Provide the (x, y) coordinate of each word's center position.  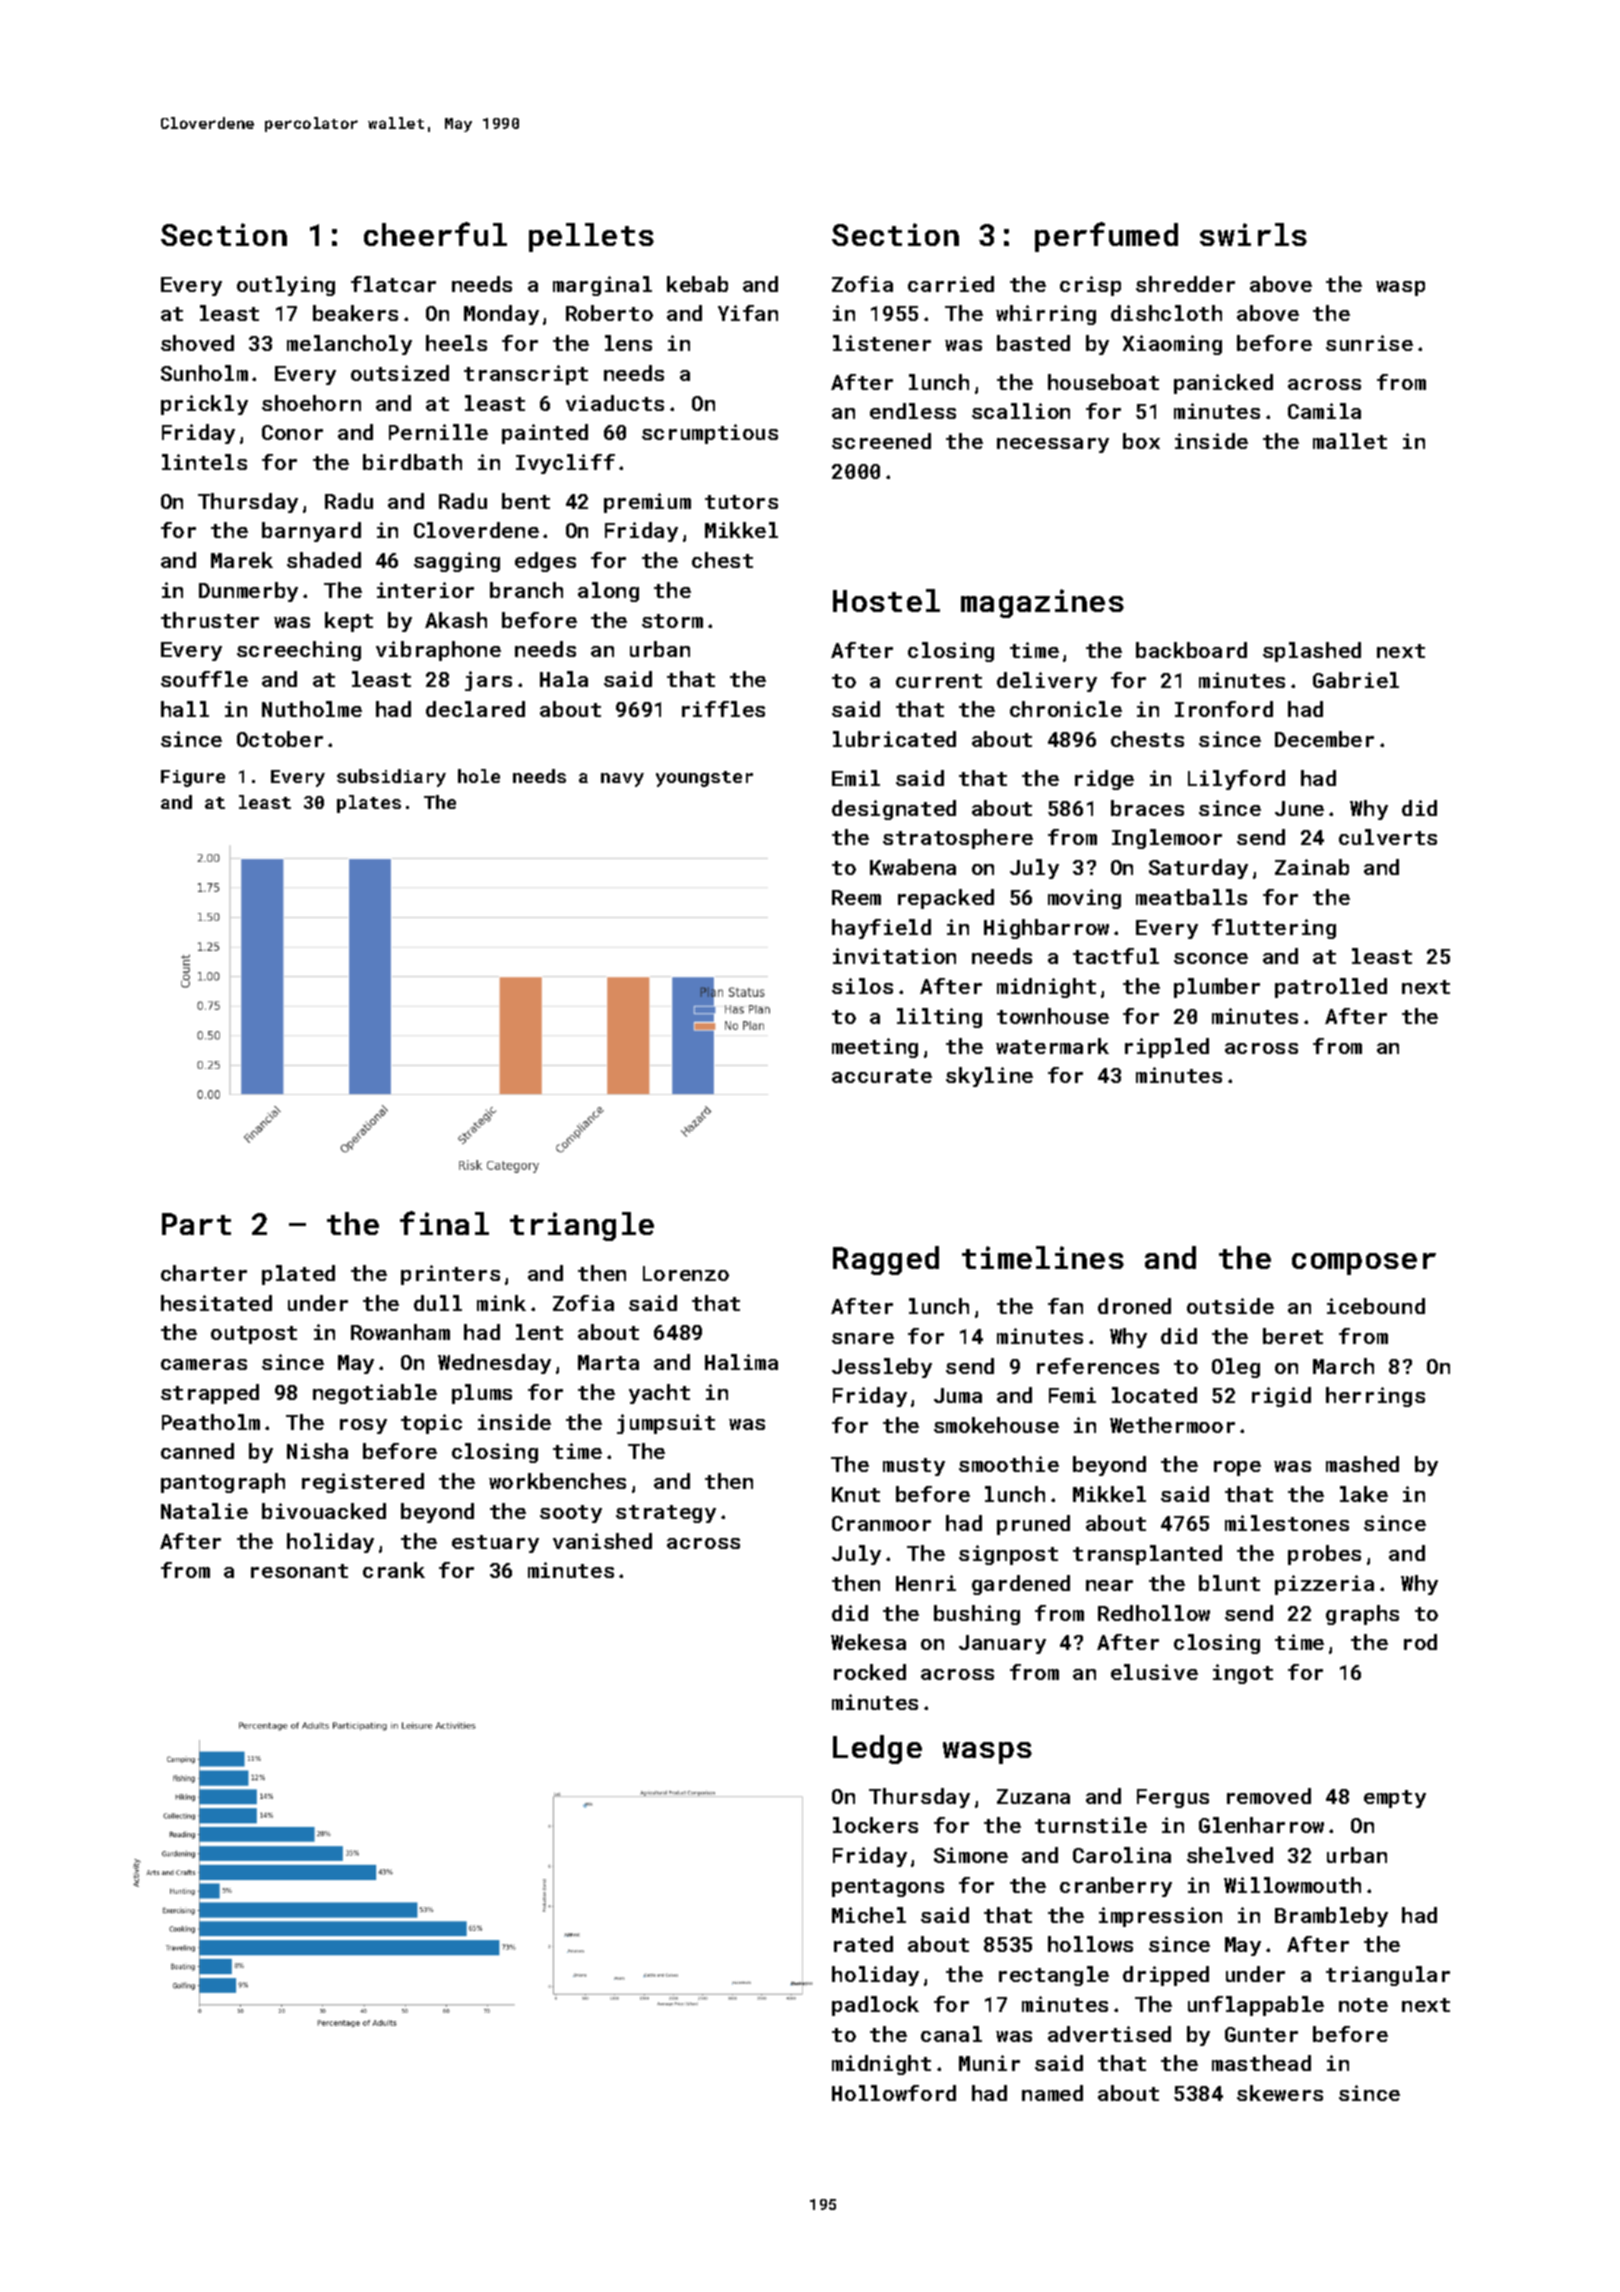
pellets (591, 237)
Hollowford (894, 2093)
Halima (741, 1362)
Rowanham (400, 1332)
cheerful (435, 234)
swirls (1253, 234)
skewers (1280, 2093)
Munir (989, 2063)
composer (1364, 1264)
